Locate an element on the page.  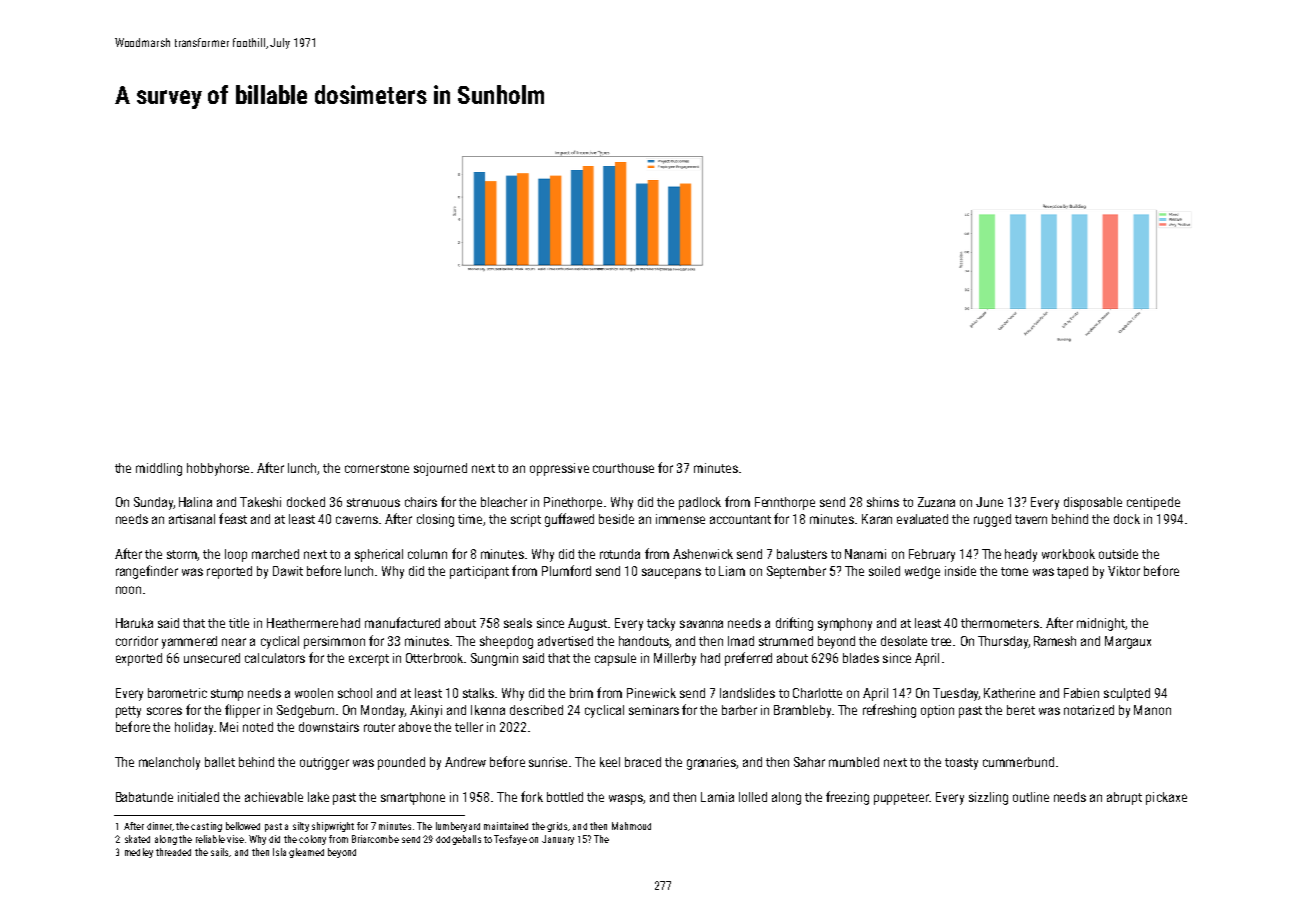
oppressive is located at coordinates (559, 469).
